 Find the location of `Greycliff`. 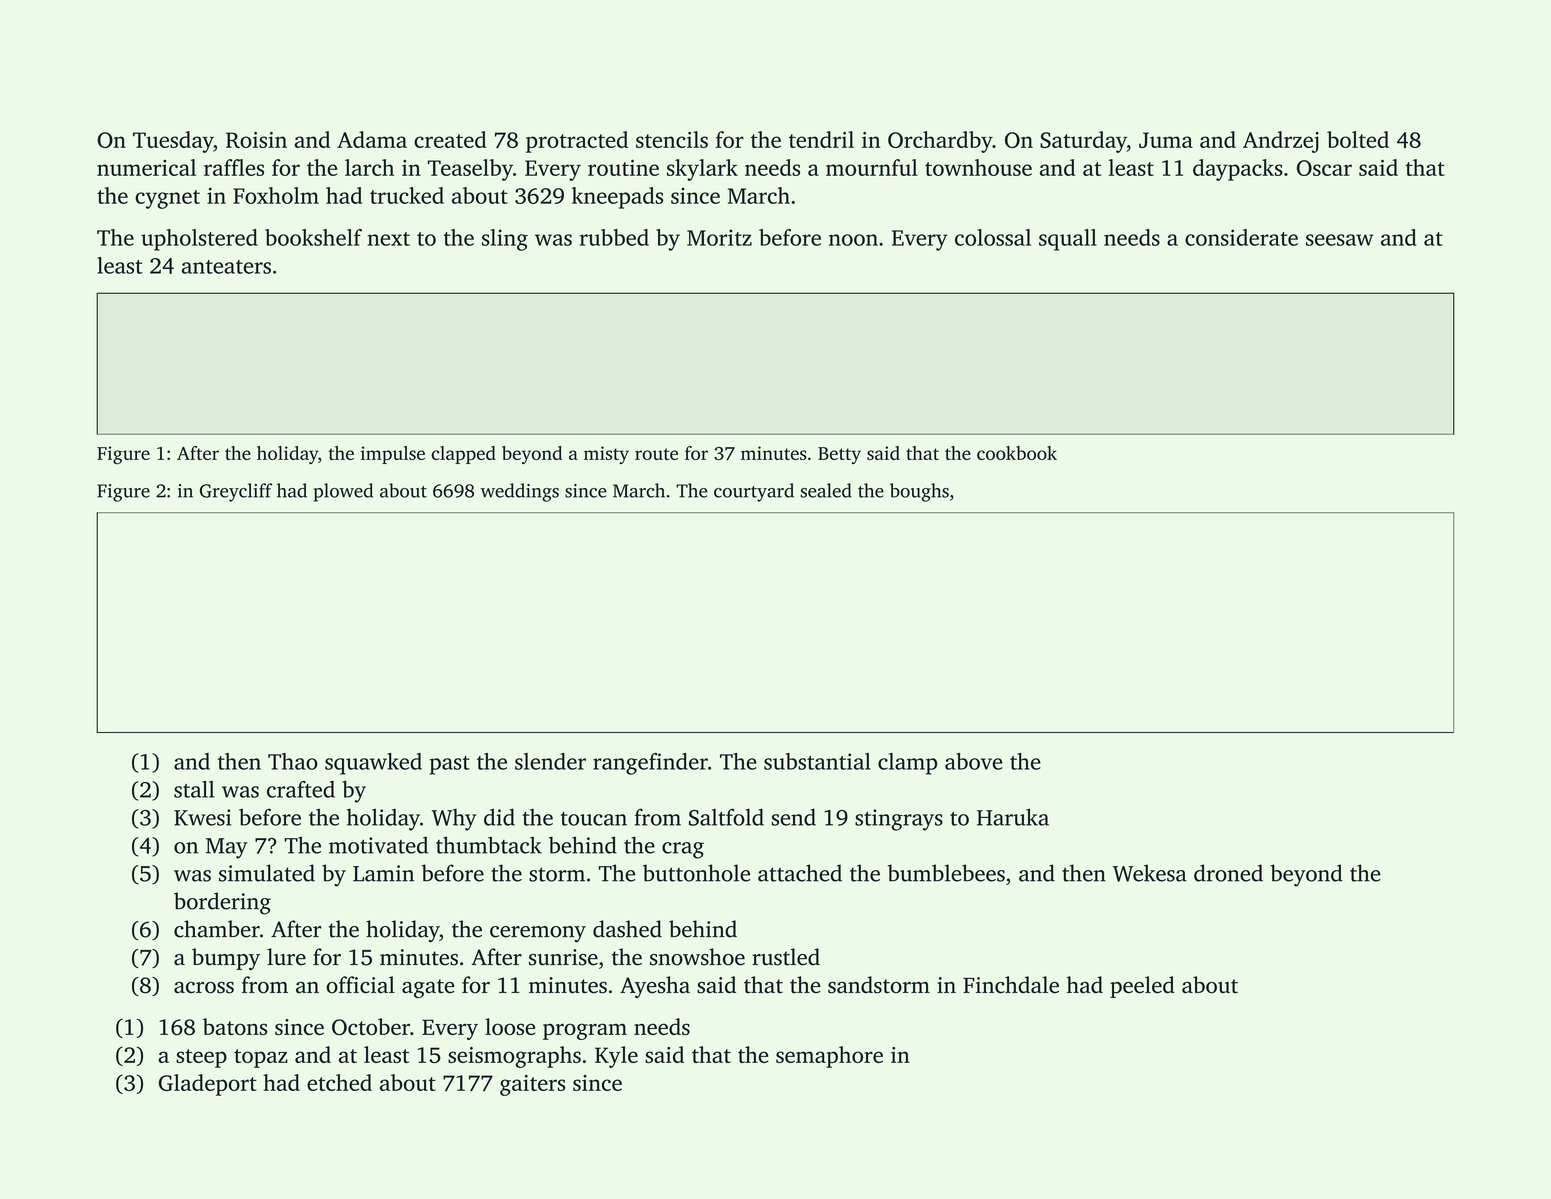

Greycliff is located at coordinates (236, 492).
